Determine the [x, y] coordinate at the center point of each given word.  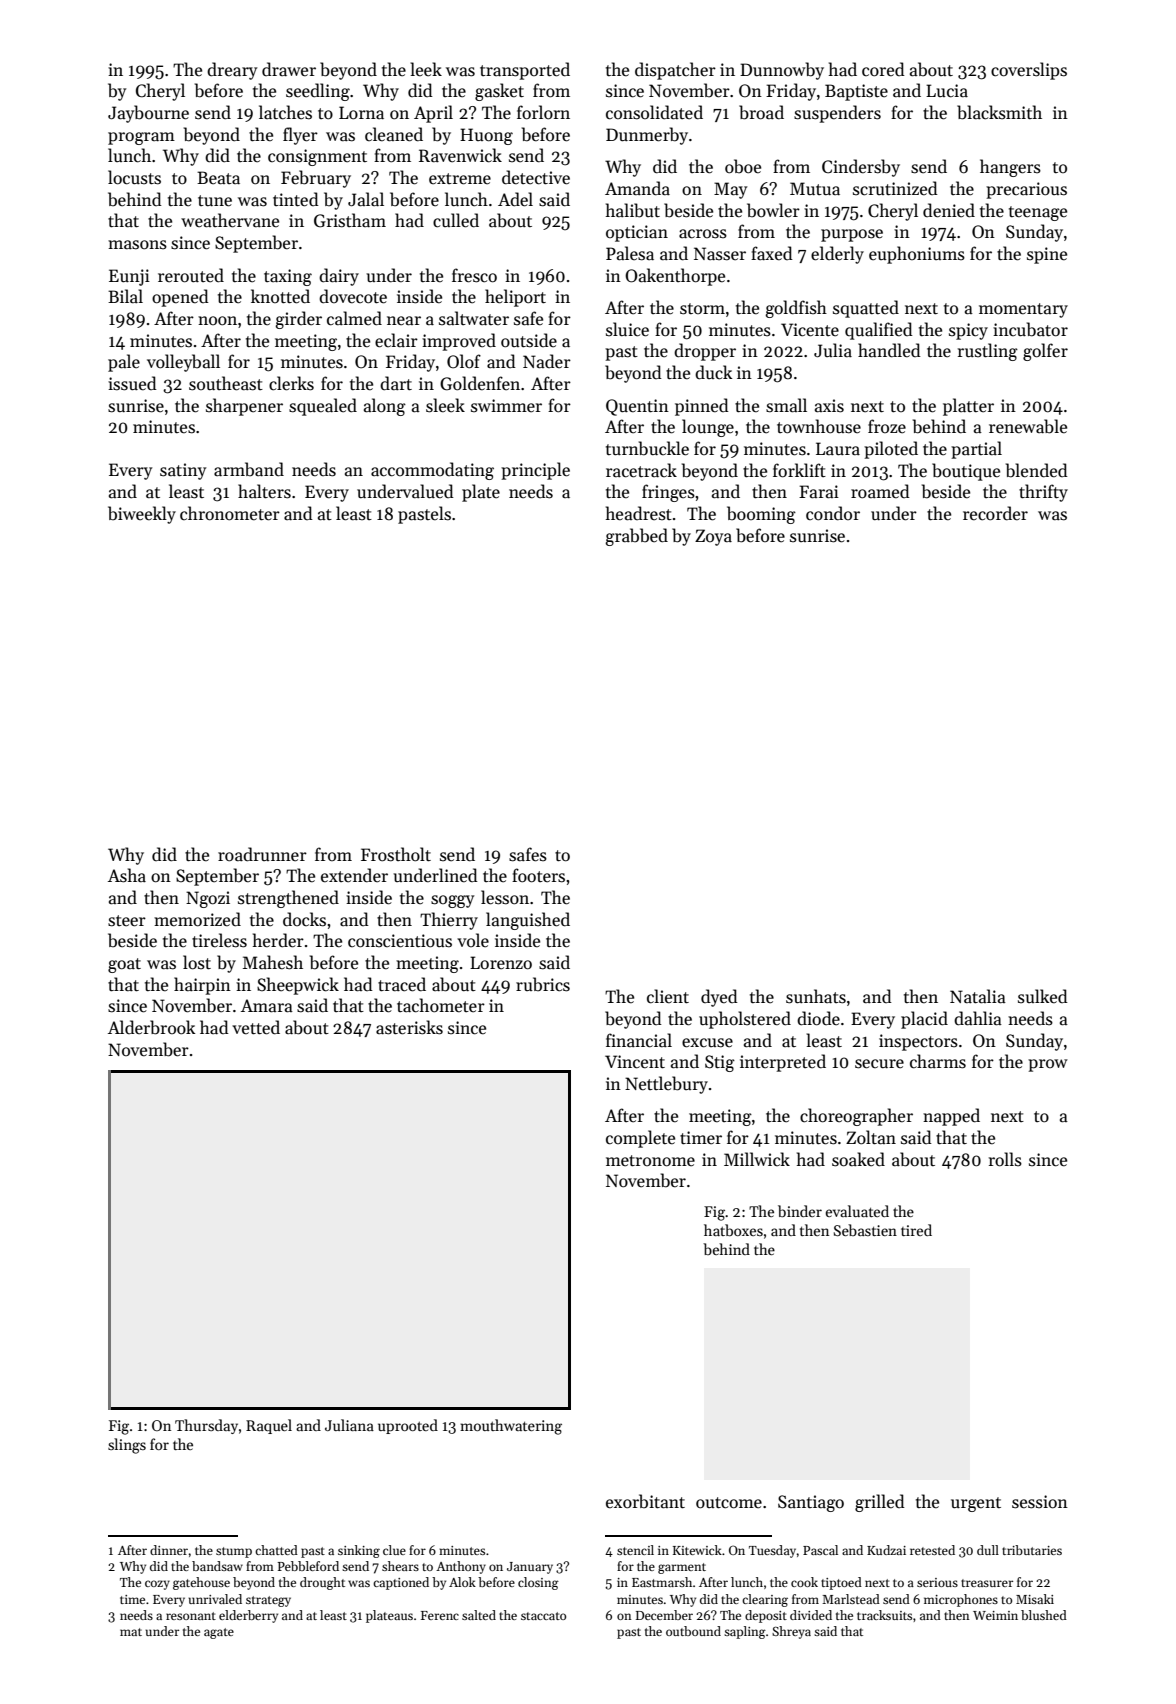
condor [833, 513]
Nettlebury [666, 1085]
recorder [995, 513]
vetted [256, 1027]
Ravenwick [460, 155]
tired [916, 1230]
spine [1047, 255]
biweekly [142, 515]
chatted [276, 1550]
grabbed [636, 537]
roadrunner [262, 854]
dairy [339, 277]
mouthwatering [511, 1427]
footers [538, 875]
